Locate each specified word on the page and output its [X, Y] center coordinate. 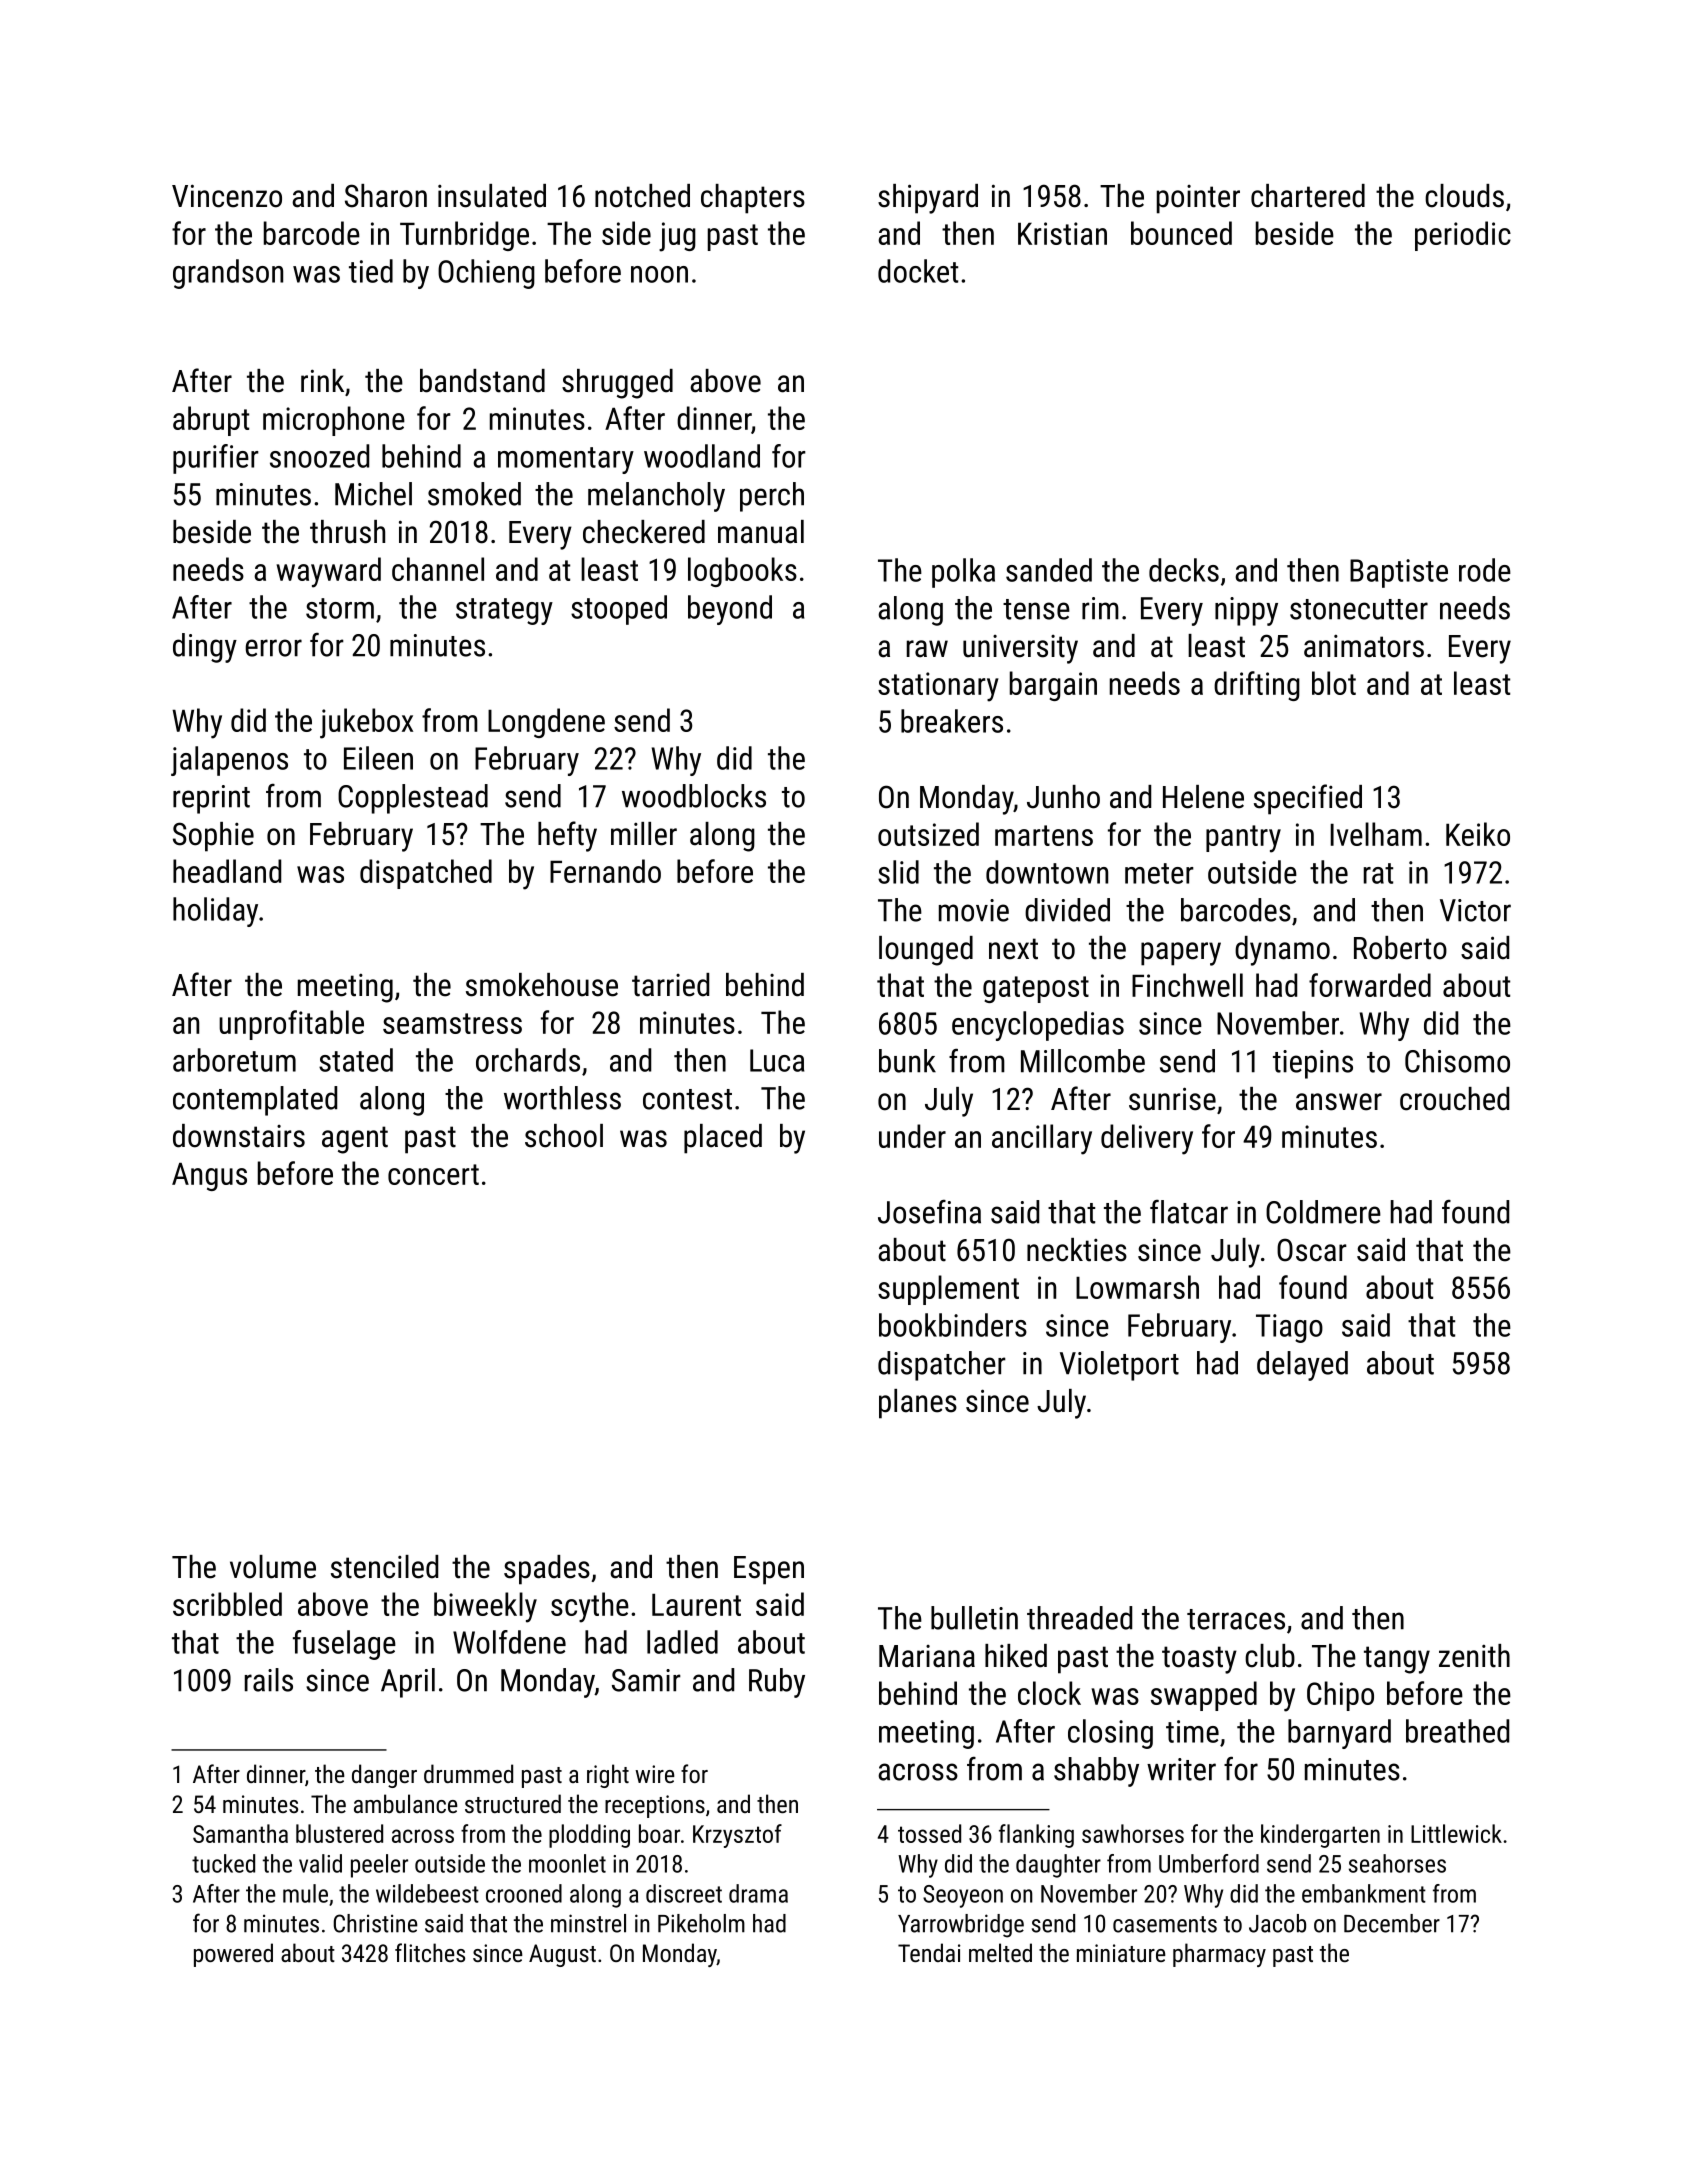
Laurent [696, 1604]
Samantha [240, 1833]
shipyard [928, 199]
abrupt [211, 421]
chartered [1308, 196]
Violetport [1119, 1366]
